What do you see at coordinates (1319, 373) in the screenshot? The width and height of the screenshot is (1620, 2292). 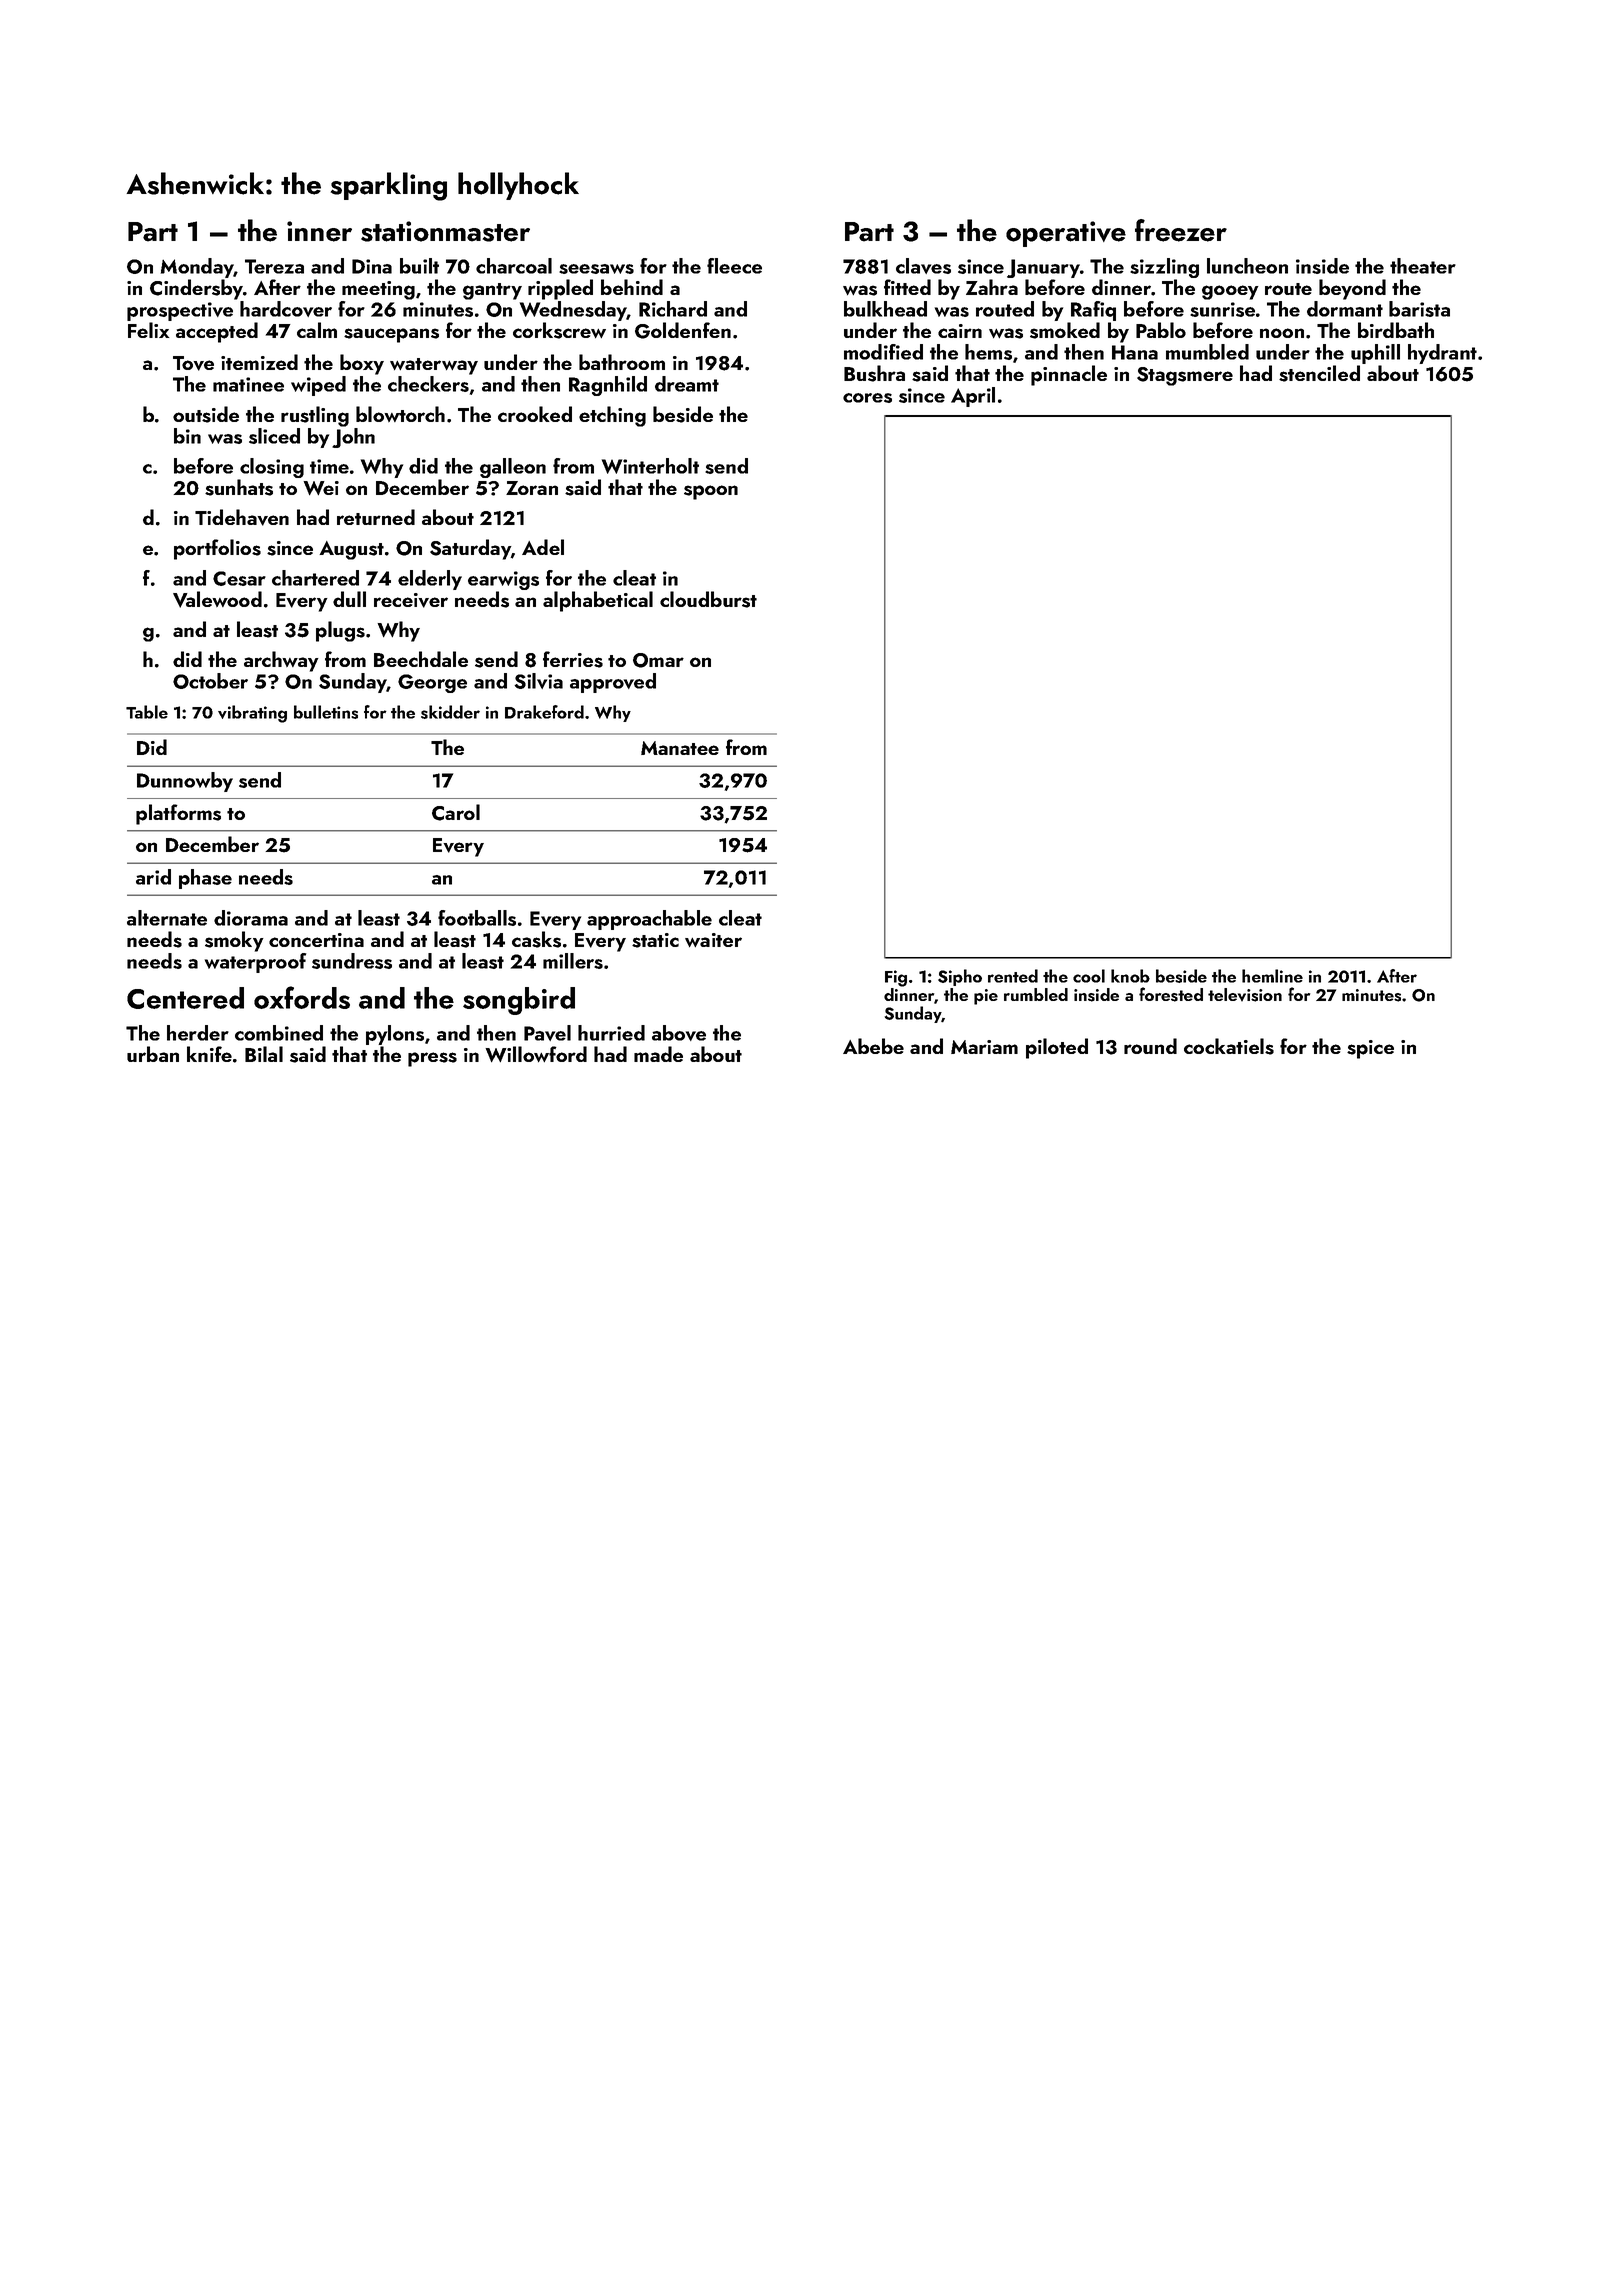 I see `stenciled` at bounding box center [1319, 373].
